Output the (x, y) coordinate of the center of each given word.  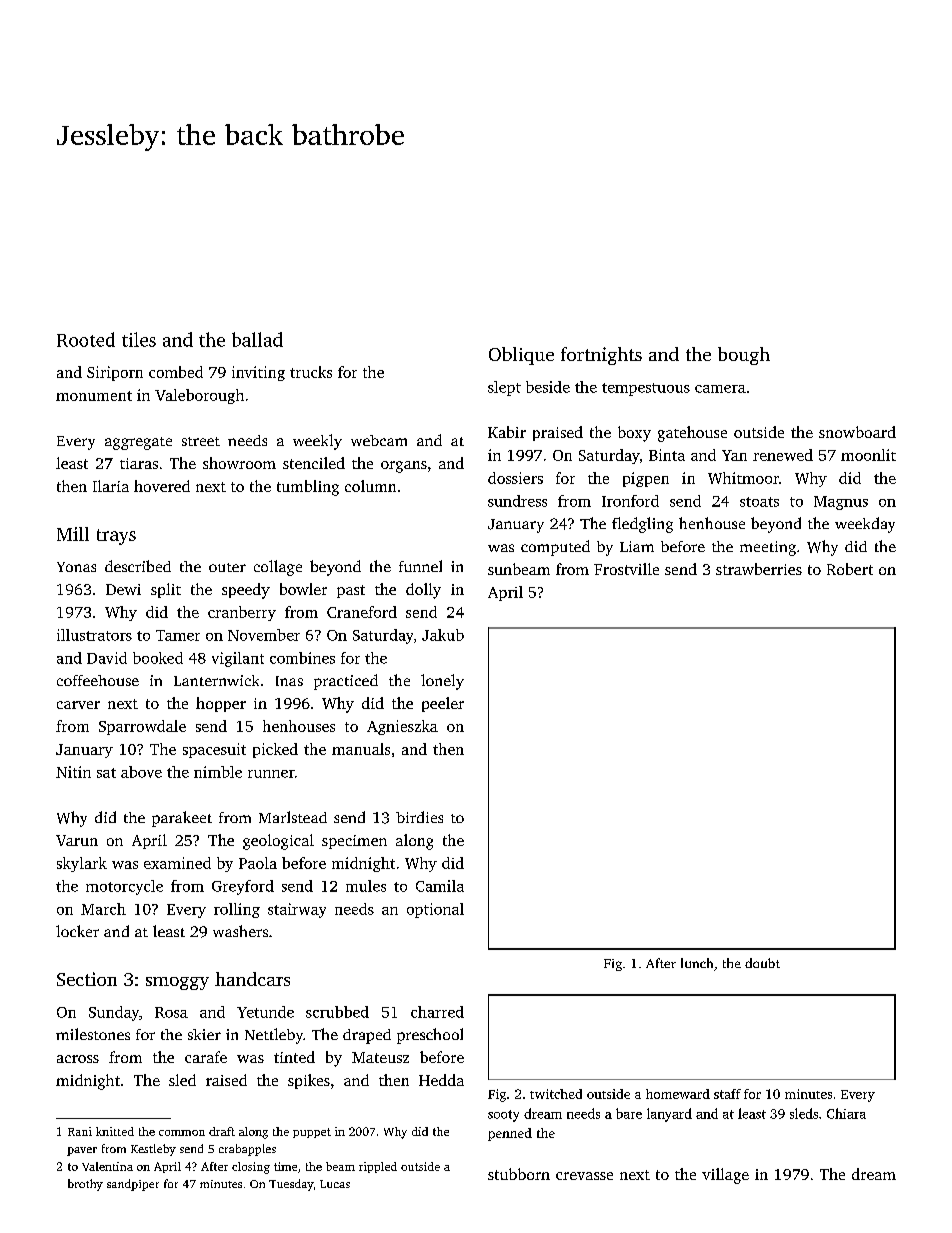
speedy (246, 591)
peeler (443, 704)
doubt (762, 963)
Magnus (841, 503)
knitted (115, 1131)
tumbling (308, 488)
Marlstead (293, 817)
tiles (139, 339)
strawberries (759, 569)
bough (744, 356)
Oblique (521, 356)
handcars (252, 979)
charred (437, 1012)
